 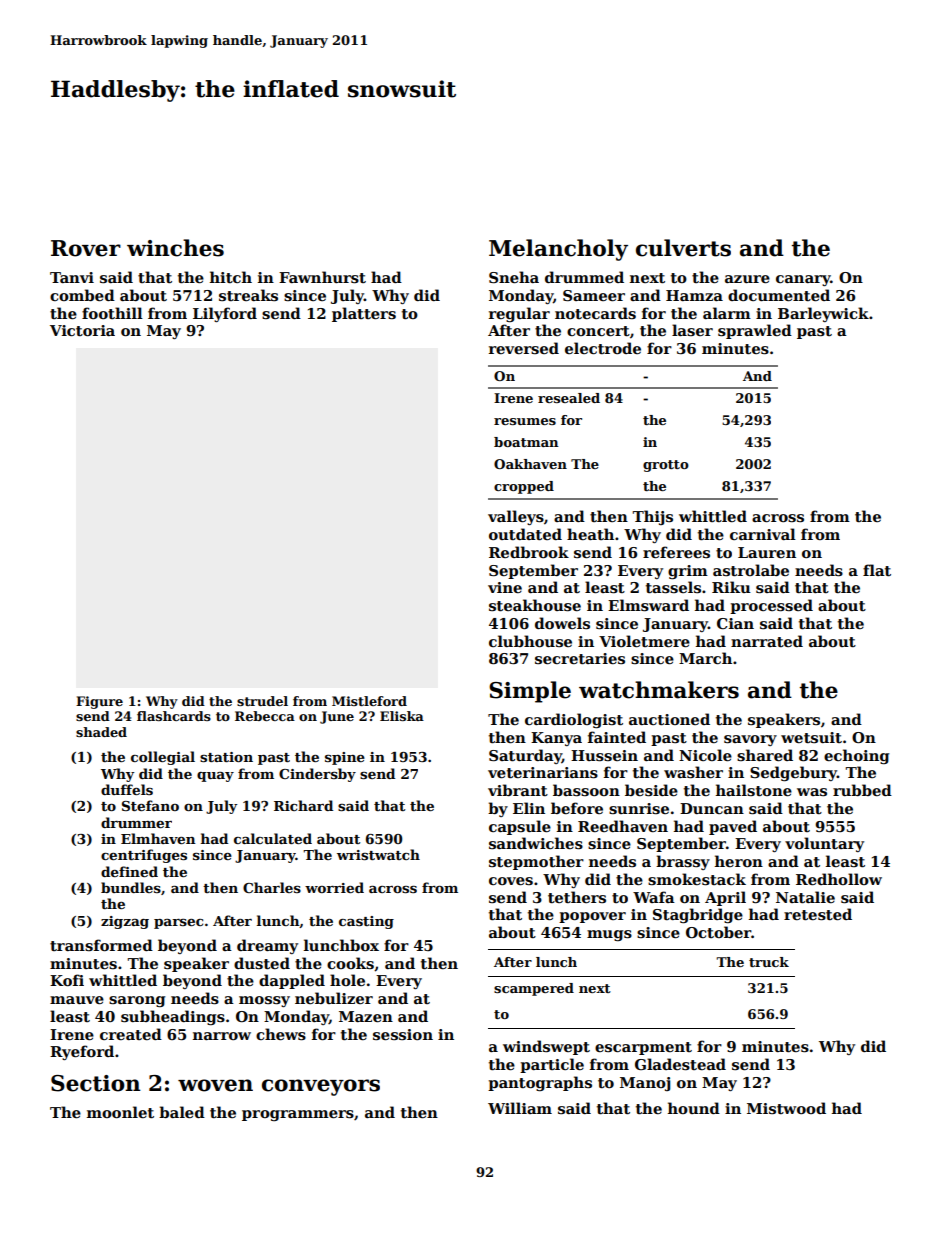 I want to click on Simple, so click(x=530, y=692).
